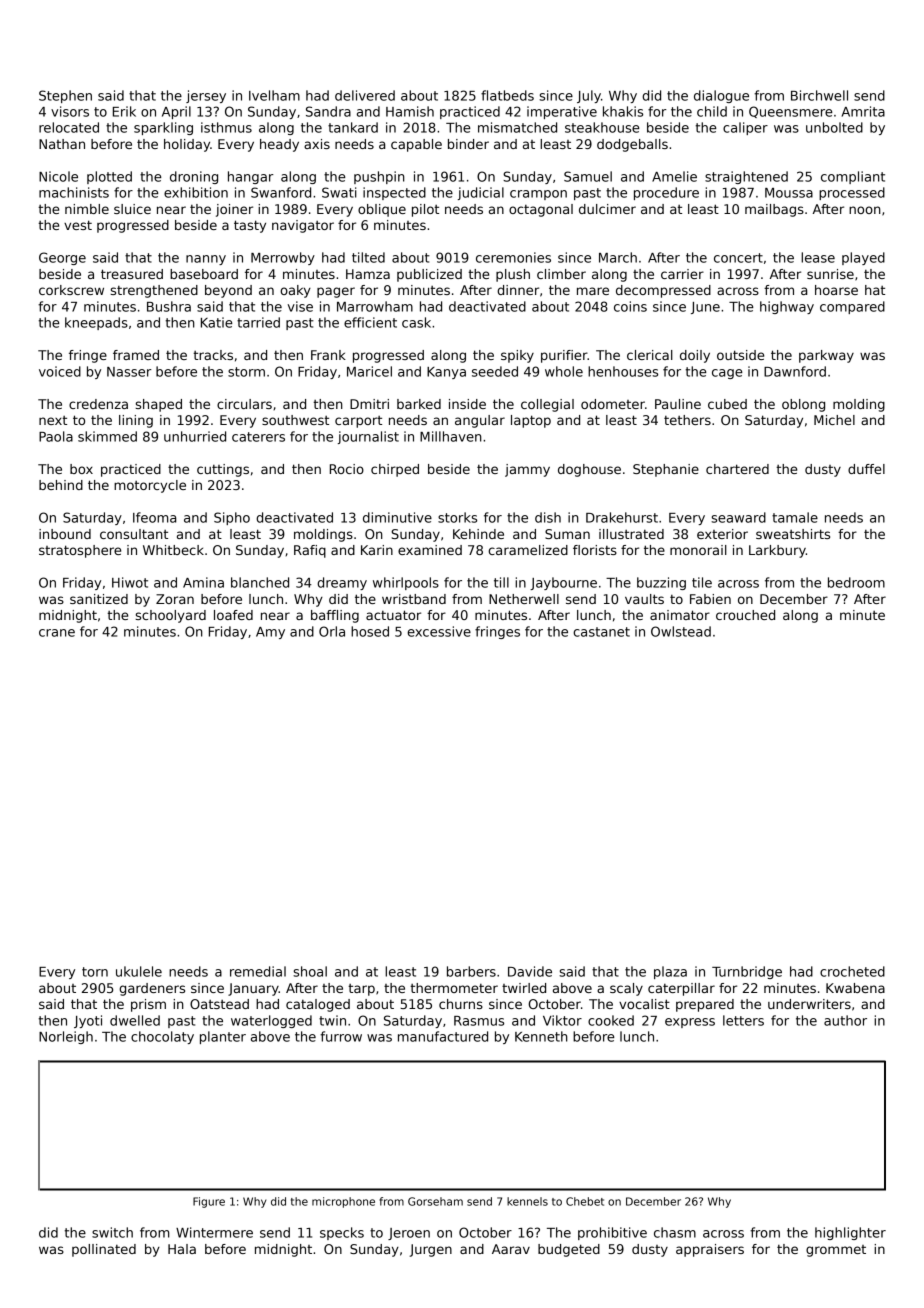 This document has height=1308, width=924. Describe the element at coordinates (819, 95) in the document. I see `Birchwell` at that location.
